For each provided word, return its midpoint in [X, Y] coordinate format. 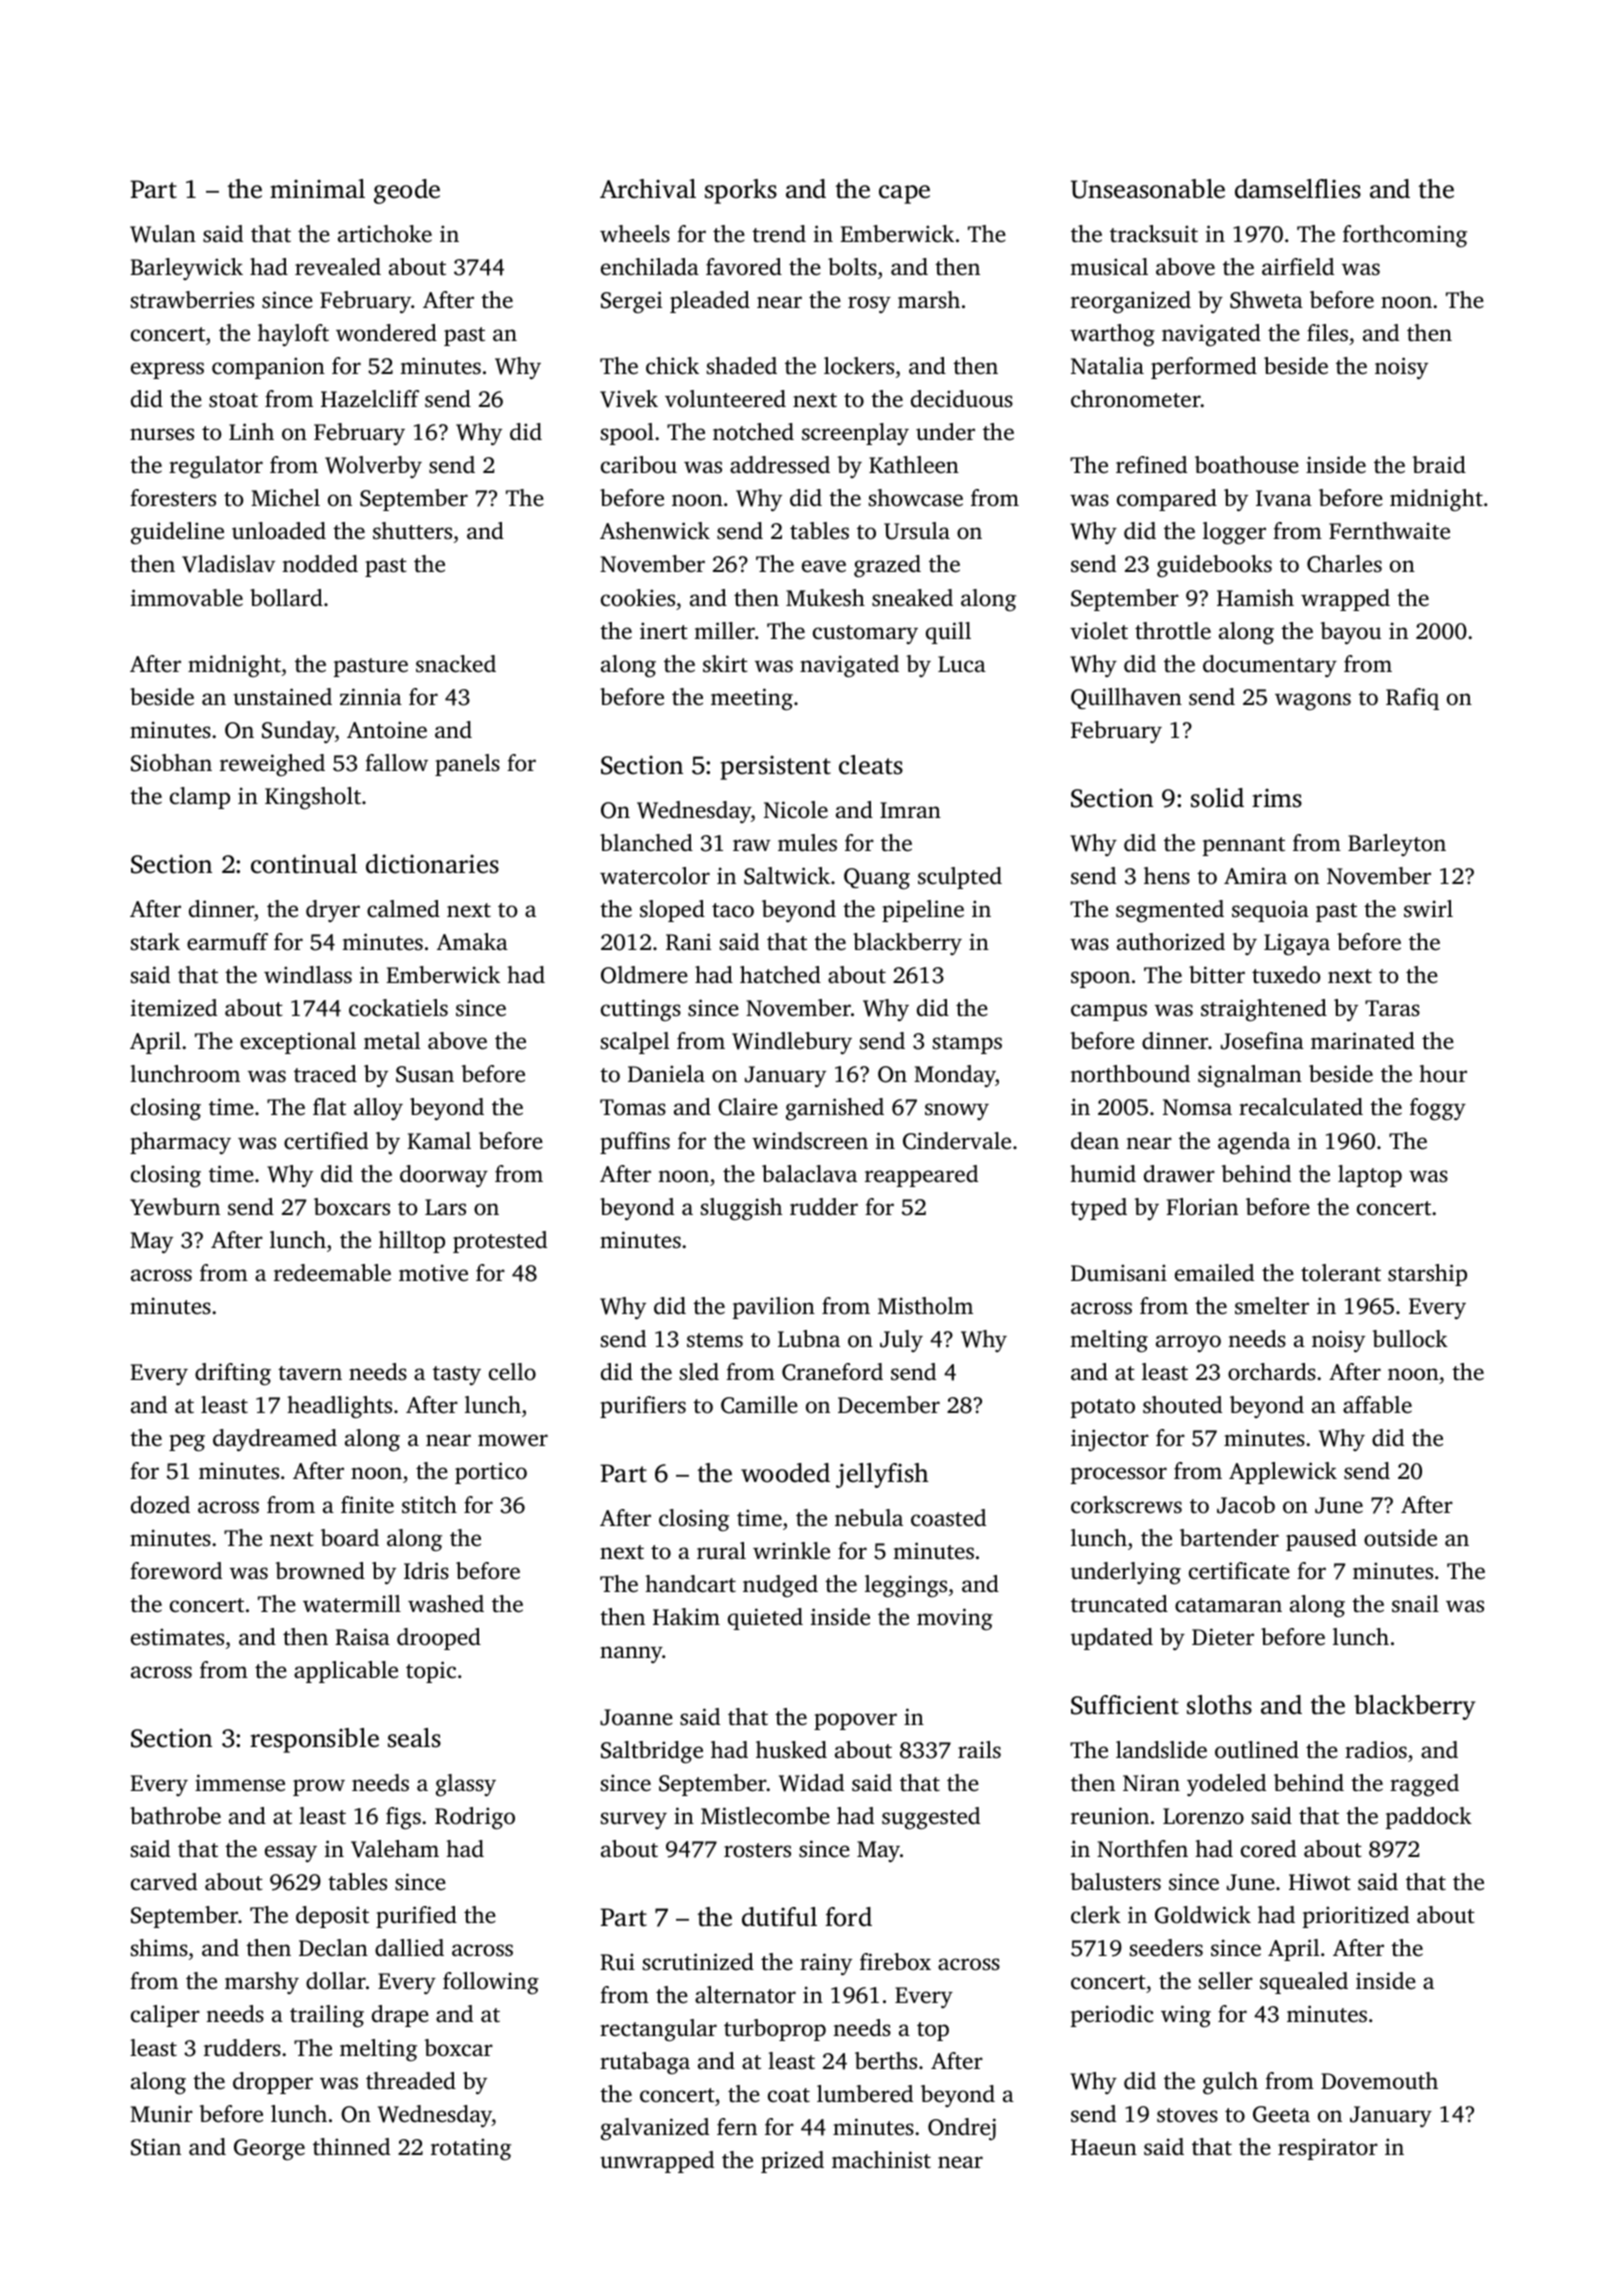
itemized [174, 1008]
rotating [471, 2149]
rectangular [658, 2030]
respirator [1328, 2149]
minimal [317, 189]
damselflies [1298, 189]
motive [433, 1273]
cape [904, 194]
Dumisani [1119, 1272]
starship [1427, 1275]
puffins [635, 1143]
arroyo [1188, 1343]
